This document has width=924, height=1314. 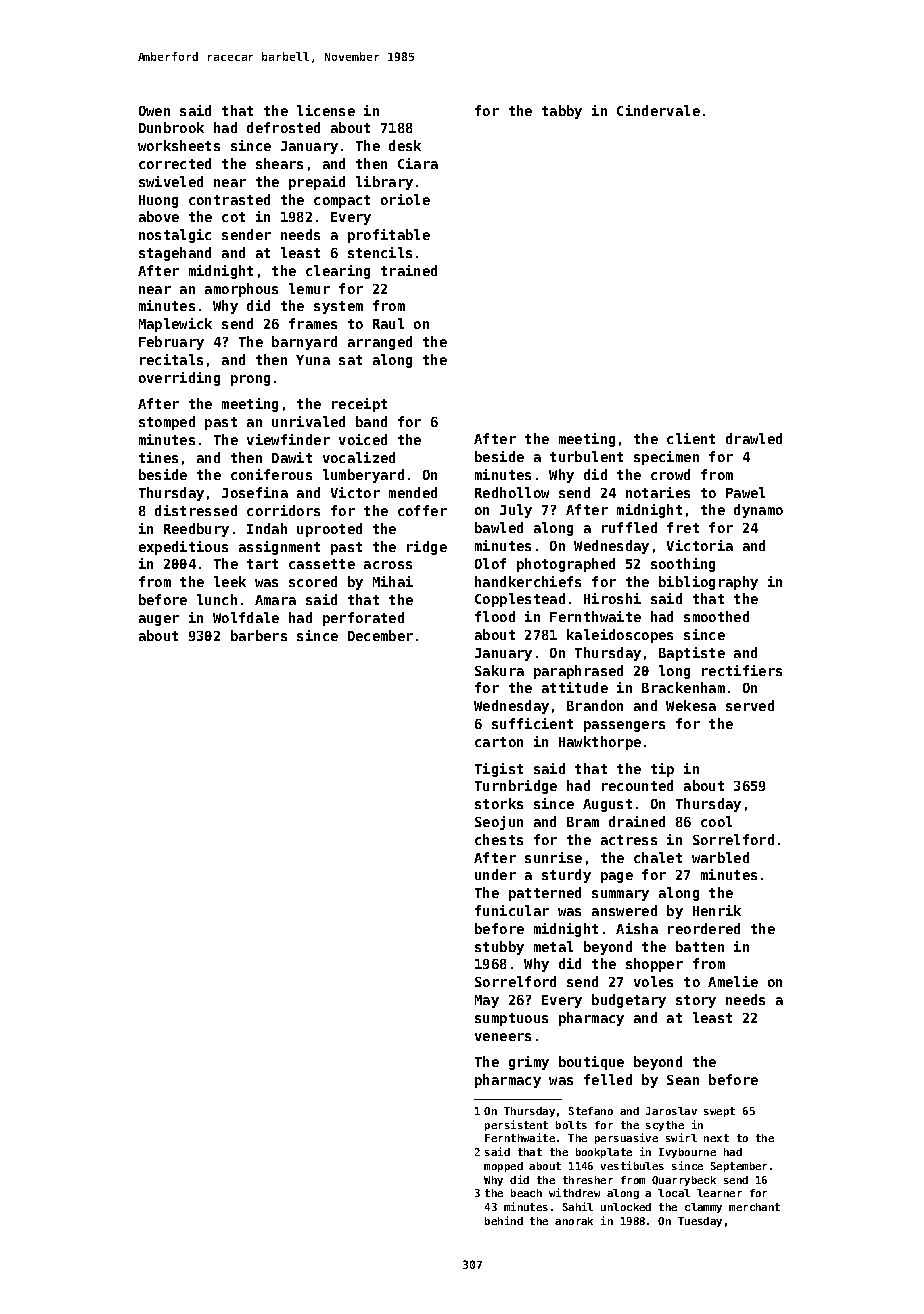 What do you see at coordinates (716, 821) in the document?
I see `cool` at bounding box center [716, 821].
